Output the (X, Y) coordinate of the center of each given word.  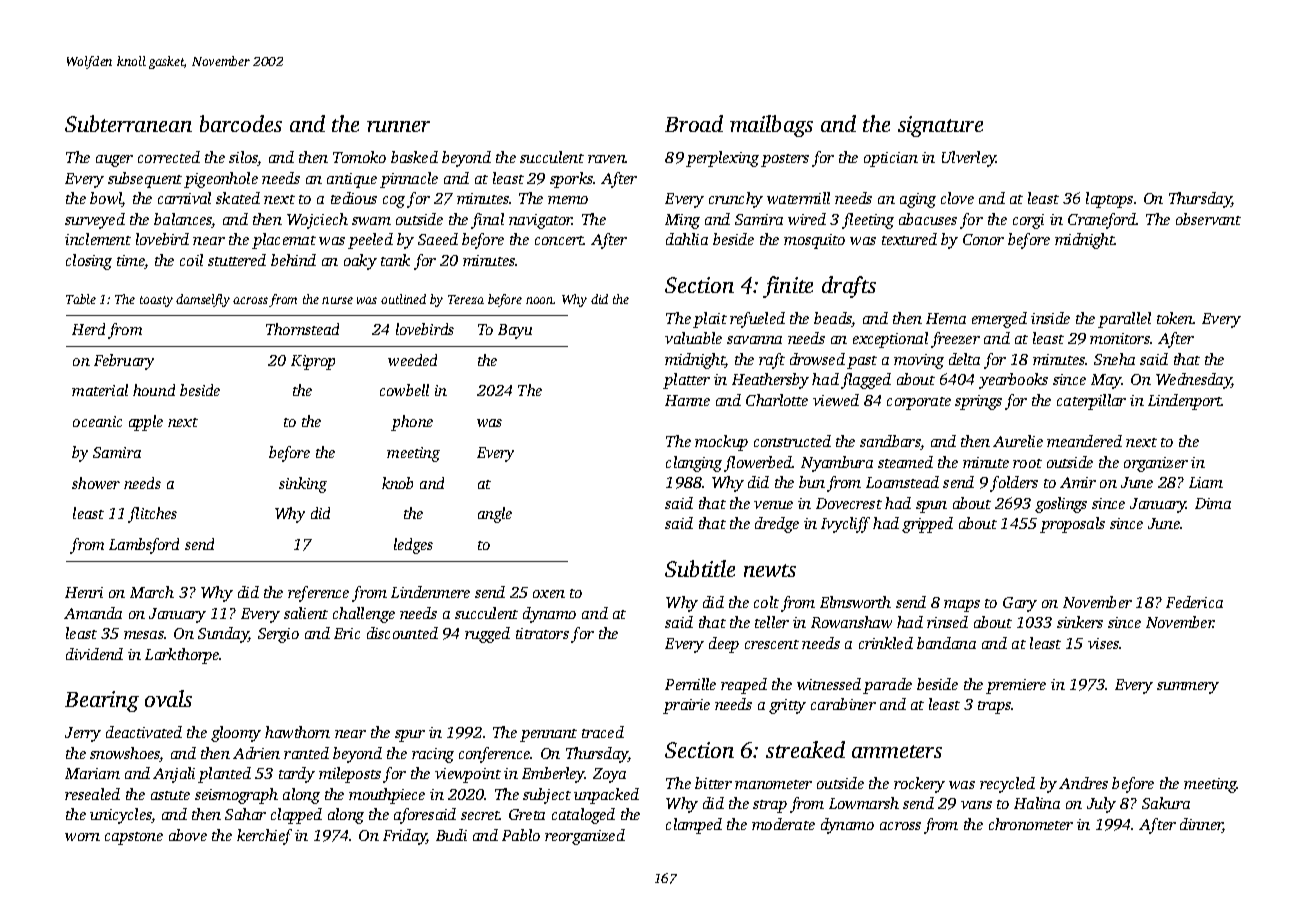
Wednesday (1194, 381)
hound (154, 390)
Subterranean (128, 123)
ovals (168, 698)
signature (940, 126)
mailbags (771, 126)
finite (788, 287)
